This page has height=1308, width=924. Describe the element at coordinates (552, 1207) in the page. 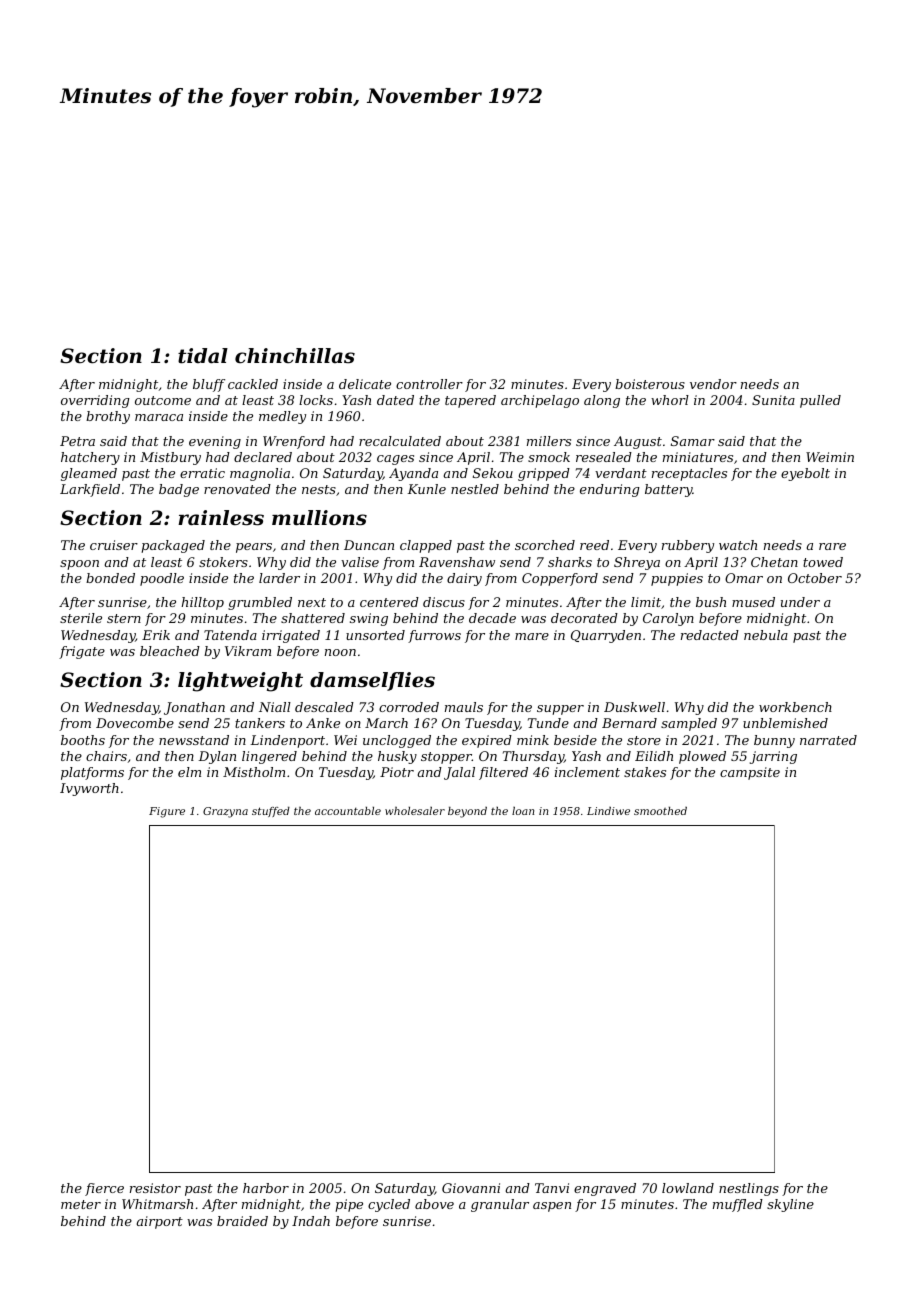

I see `aspen` at that location.
